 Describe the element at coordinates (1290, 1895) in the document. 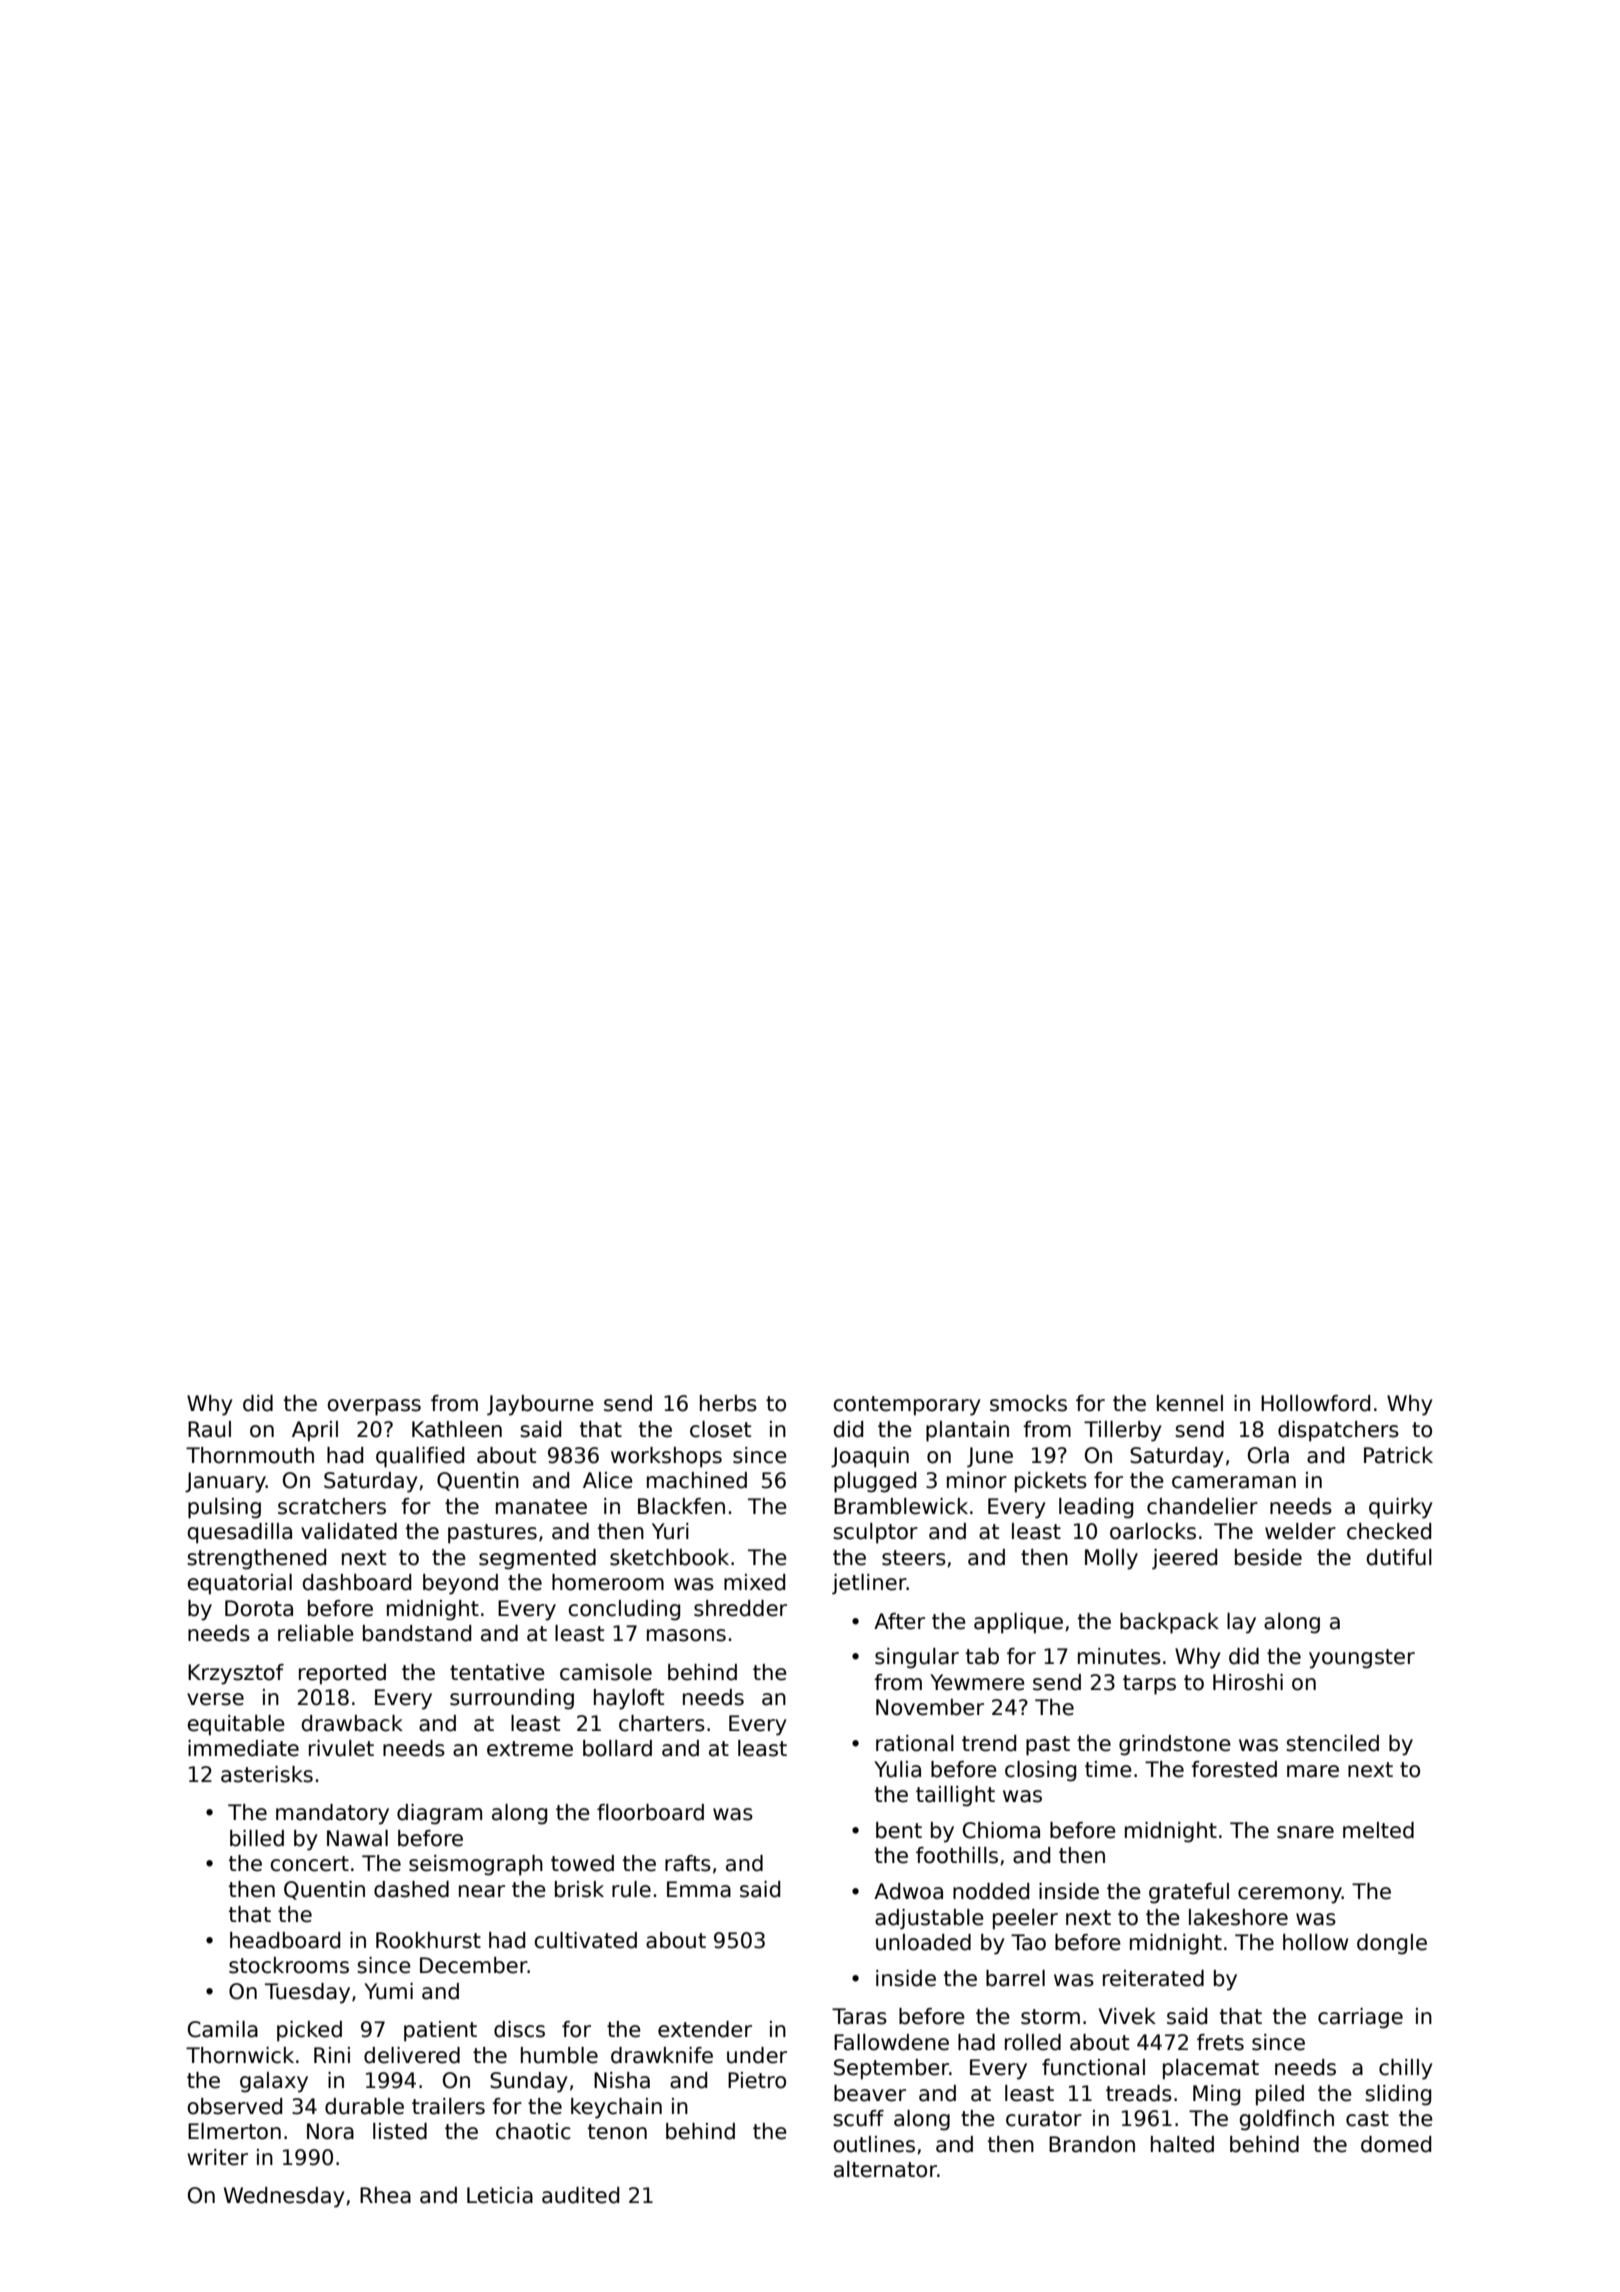

I see `ceremony` at that location.
